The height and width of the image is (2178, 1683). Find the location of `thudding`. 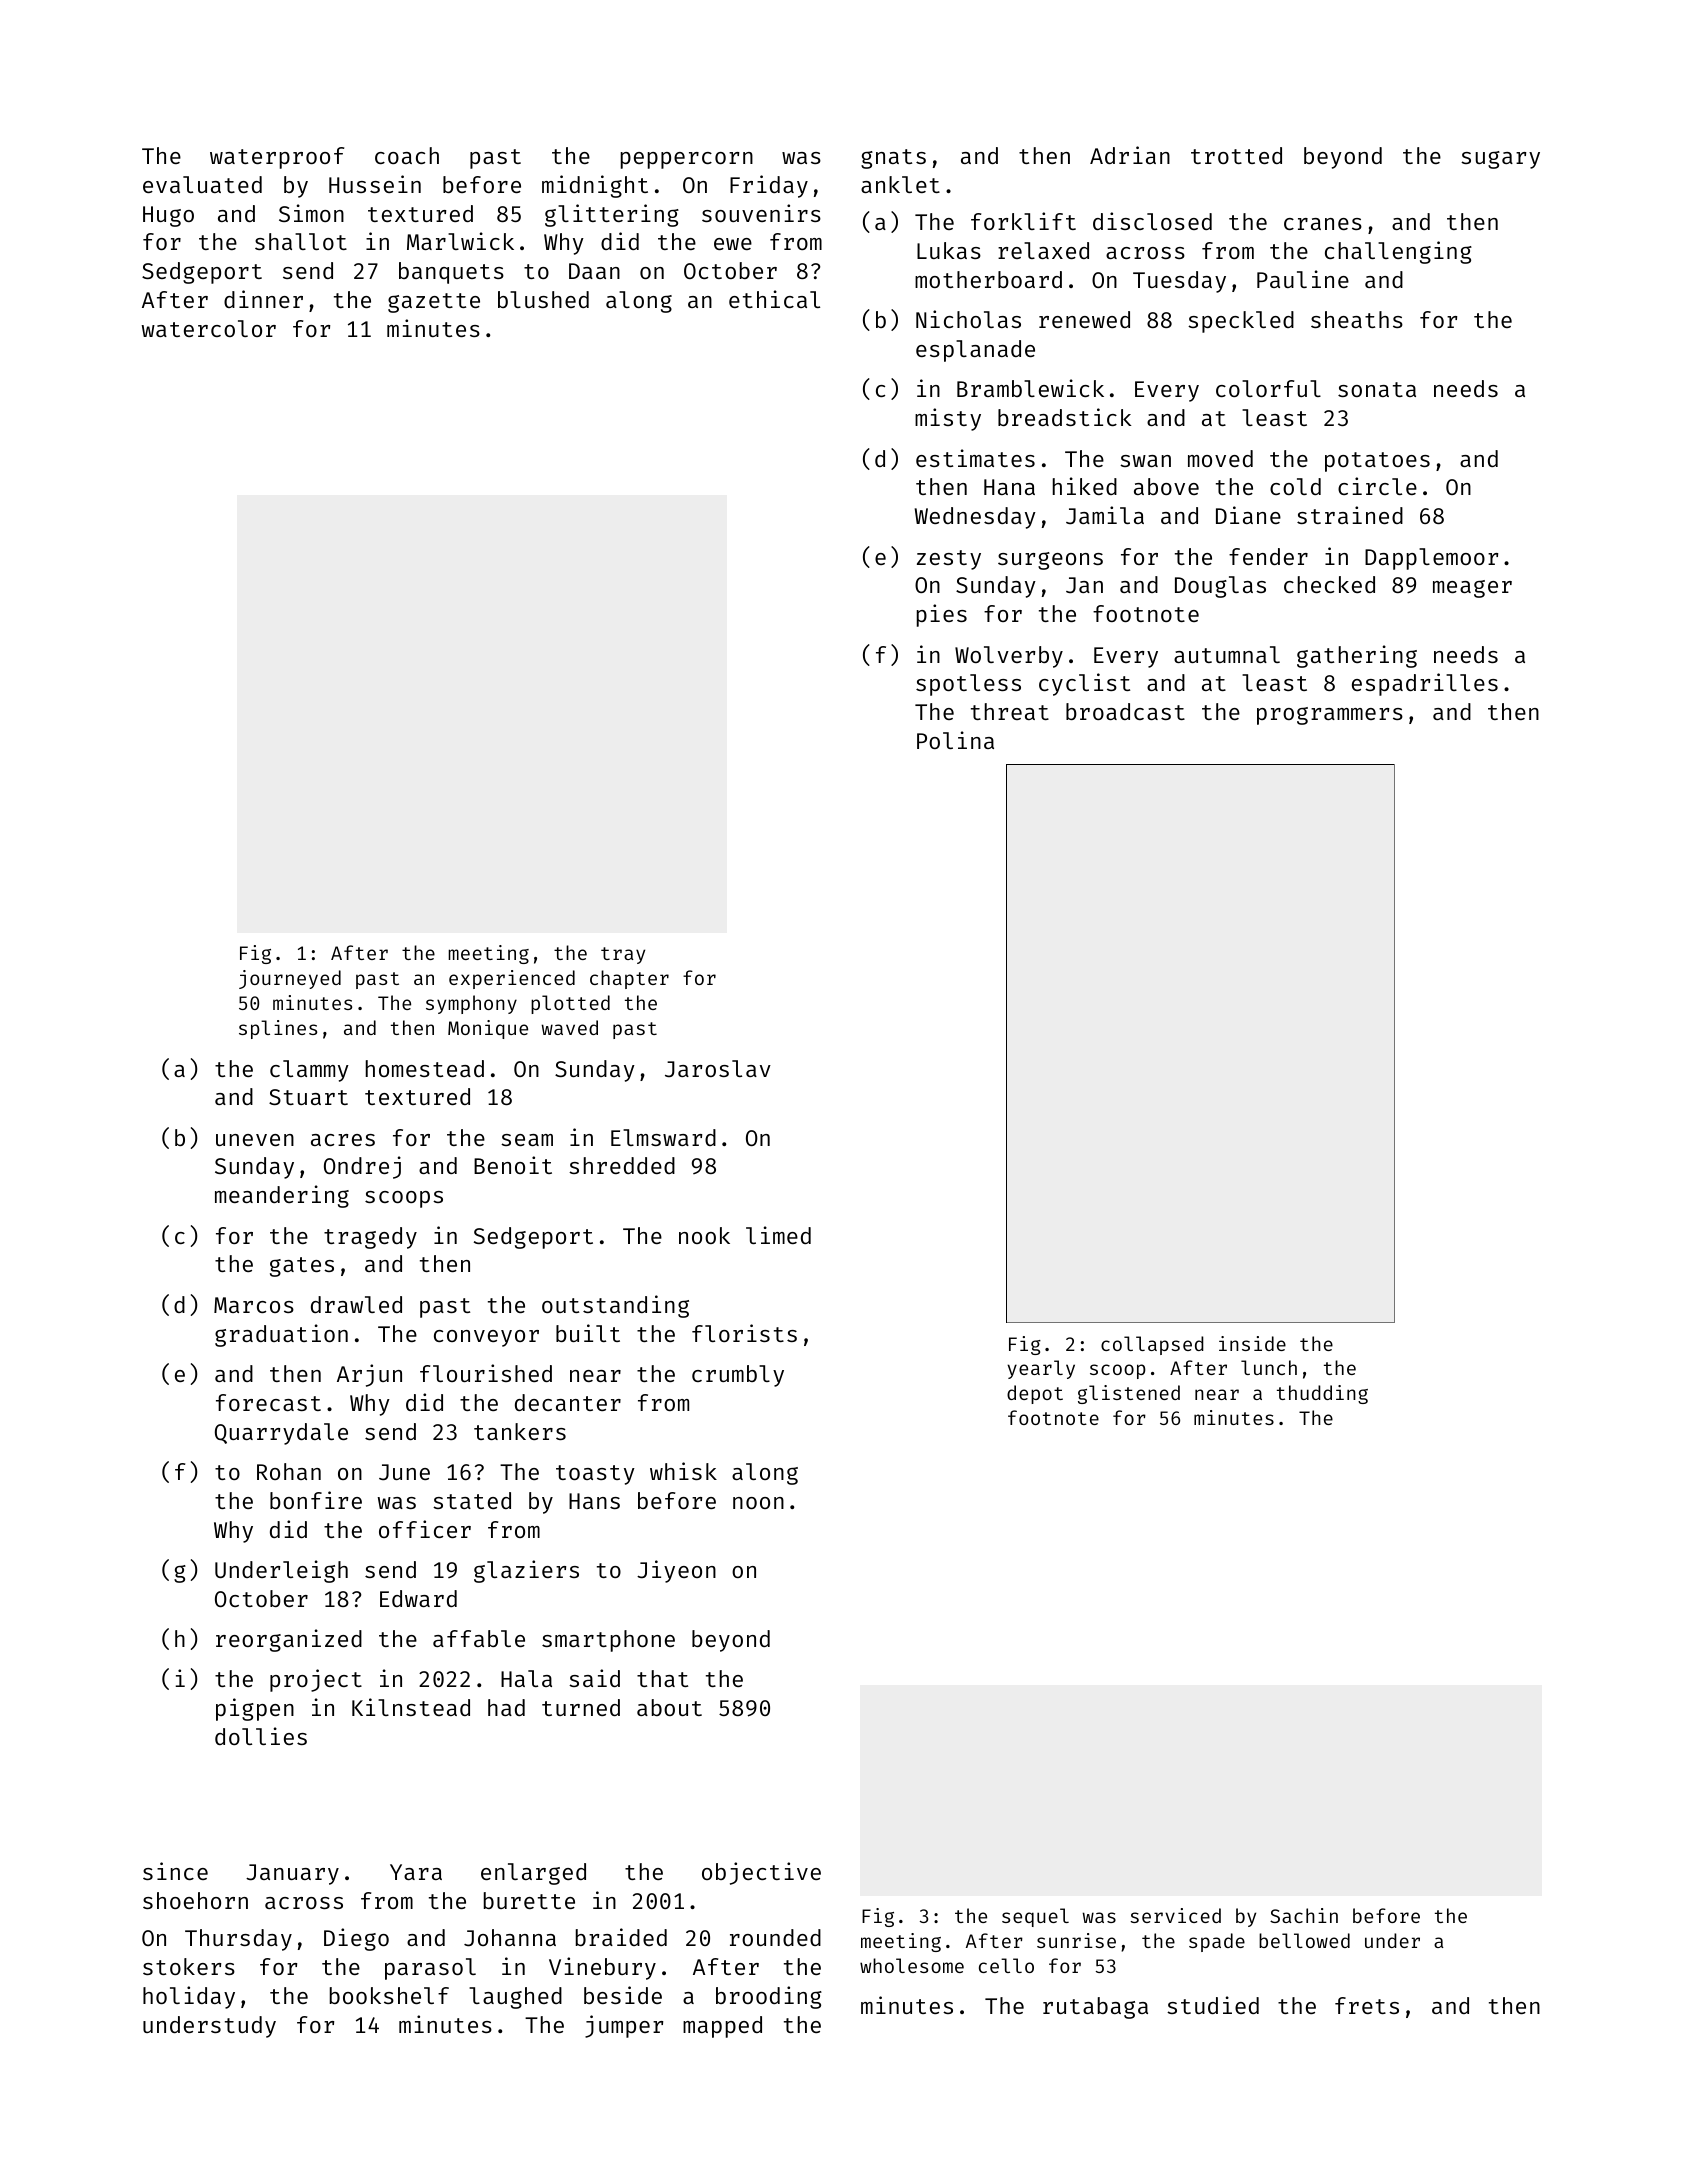

thudding is located at coordinates (1322, 1394).
